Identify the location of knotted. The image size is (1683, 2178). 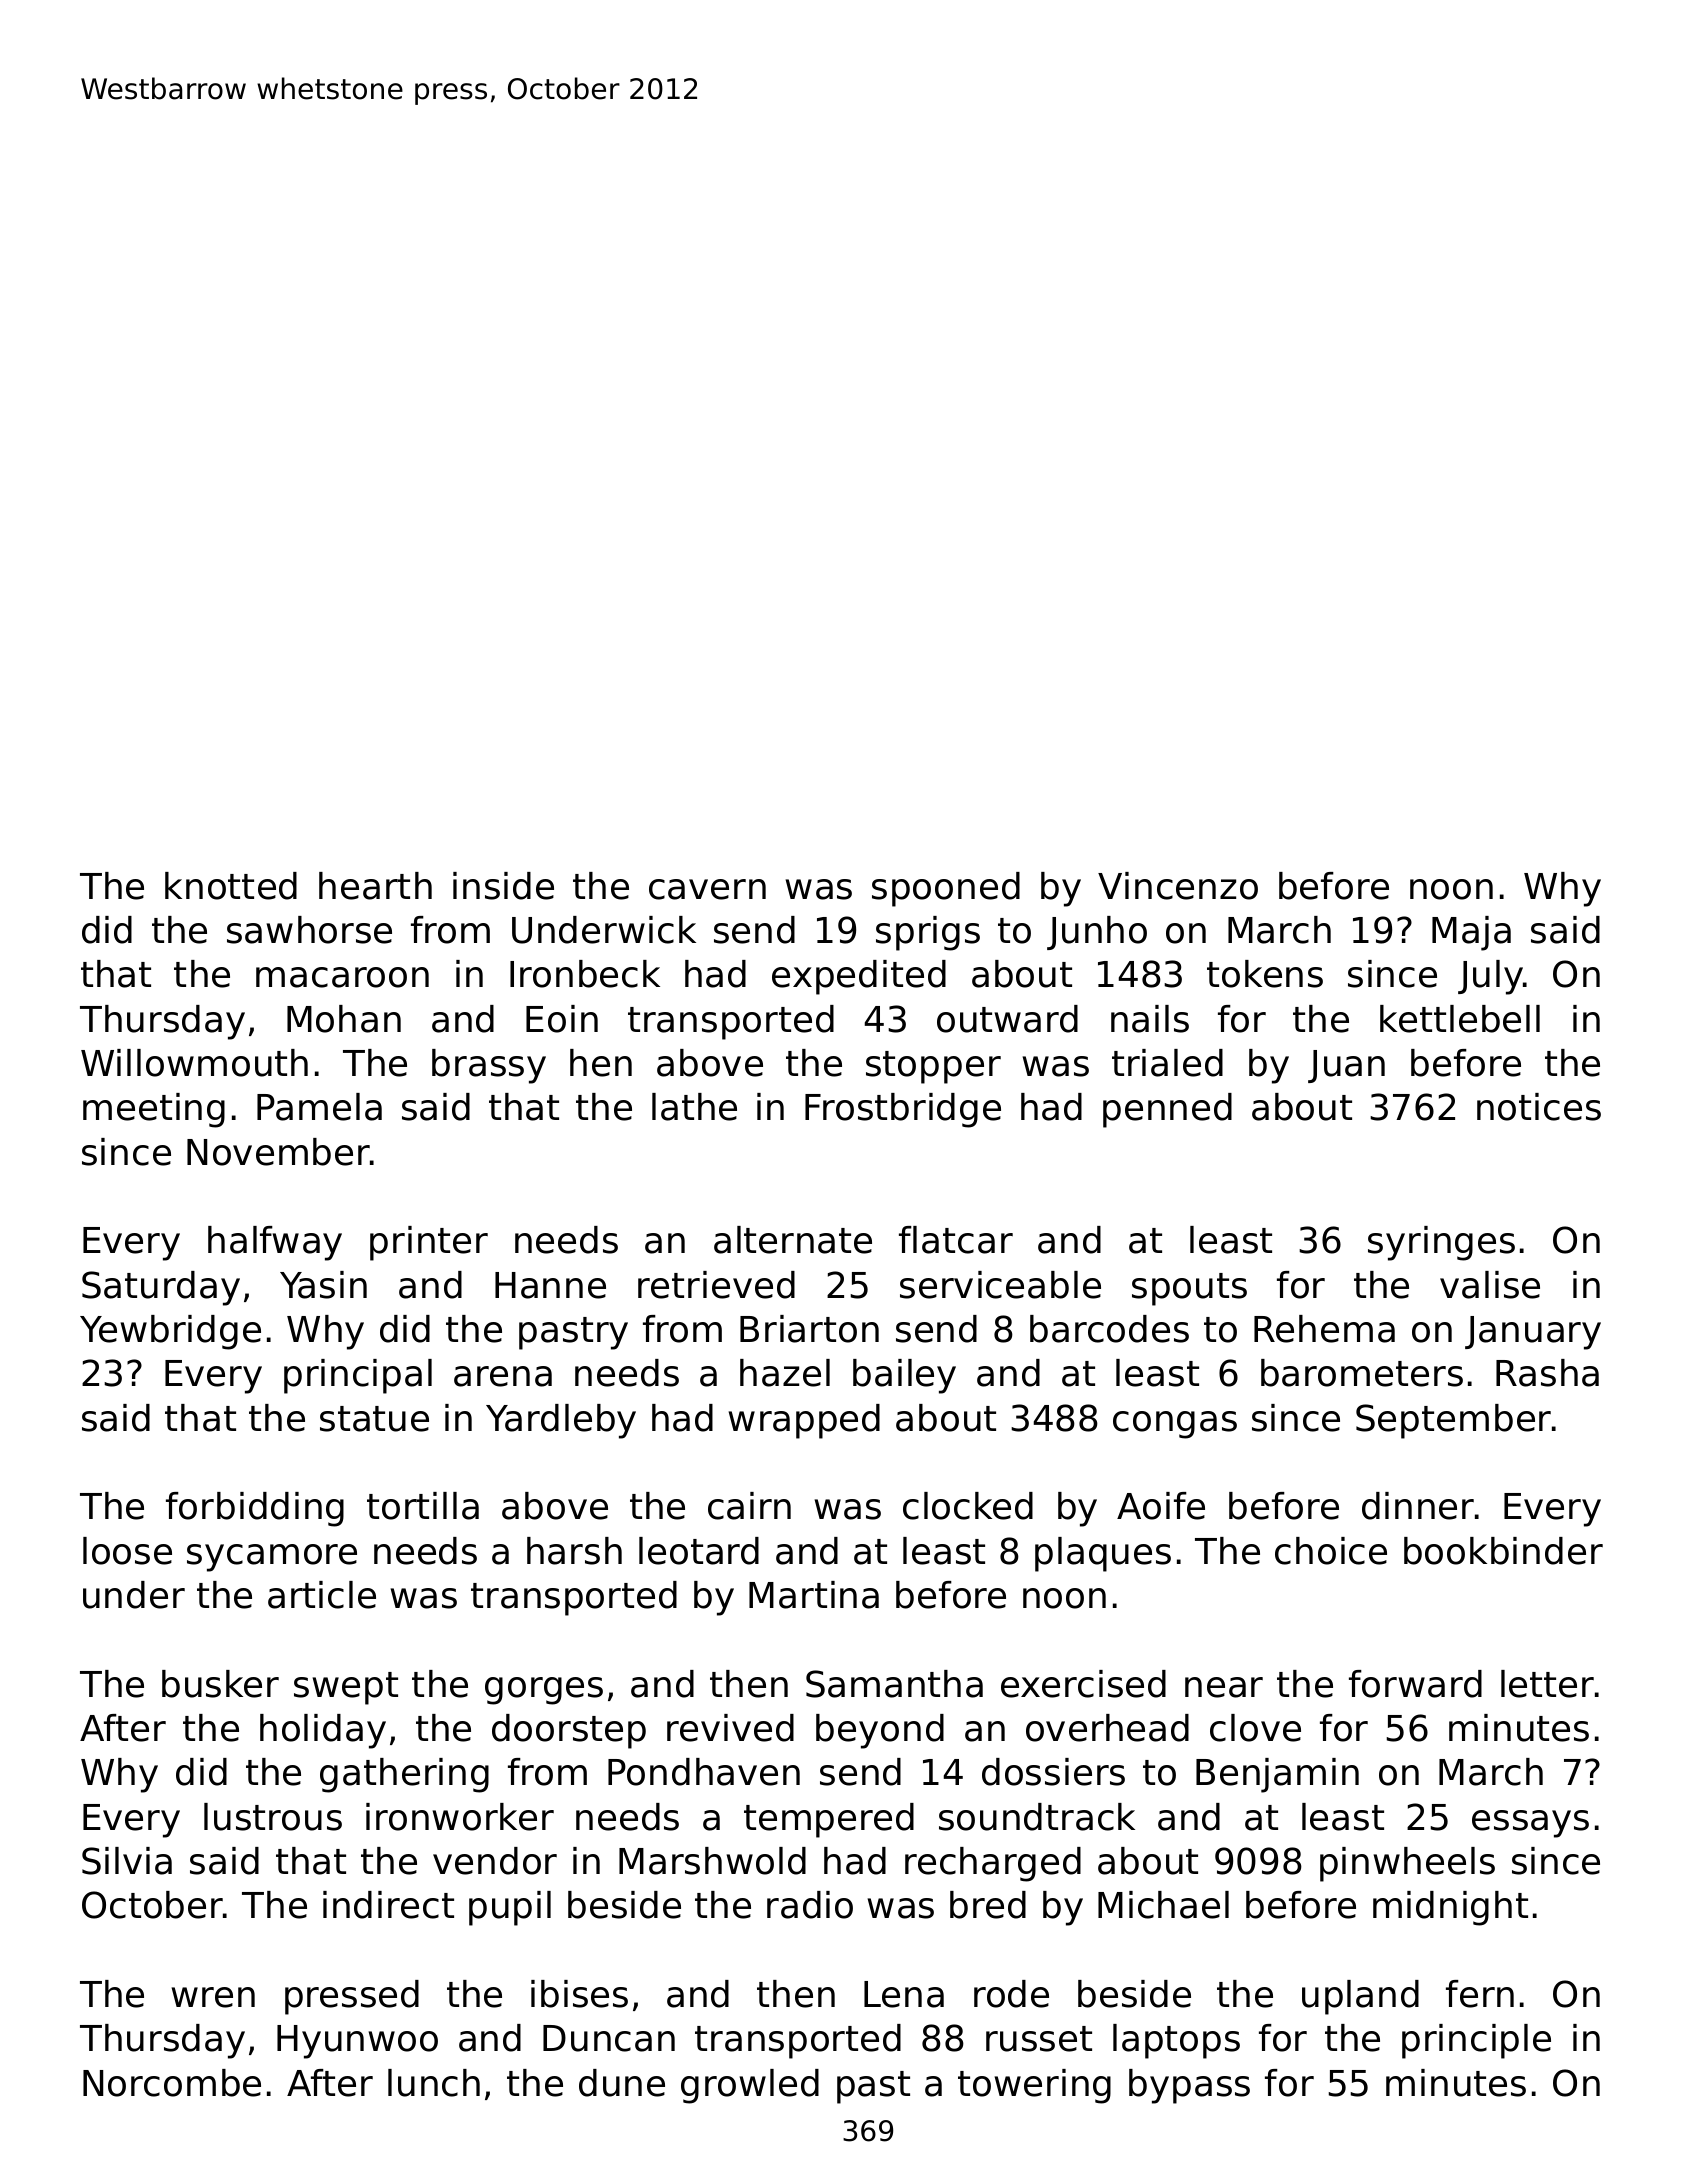
(231, 886).
